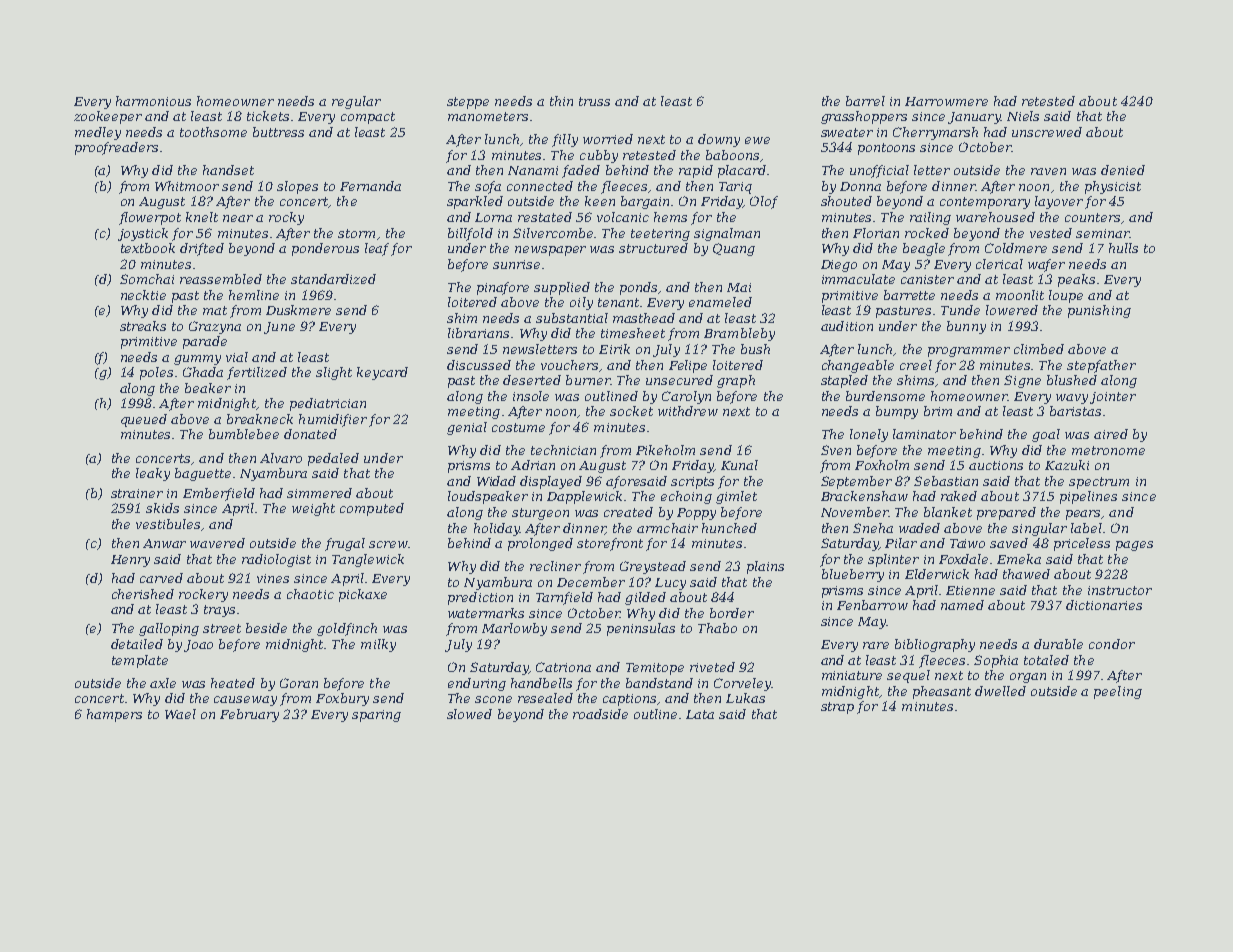  Describe the element at coordinates (837, 708) in the page. I see `strap` at that location.
